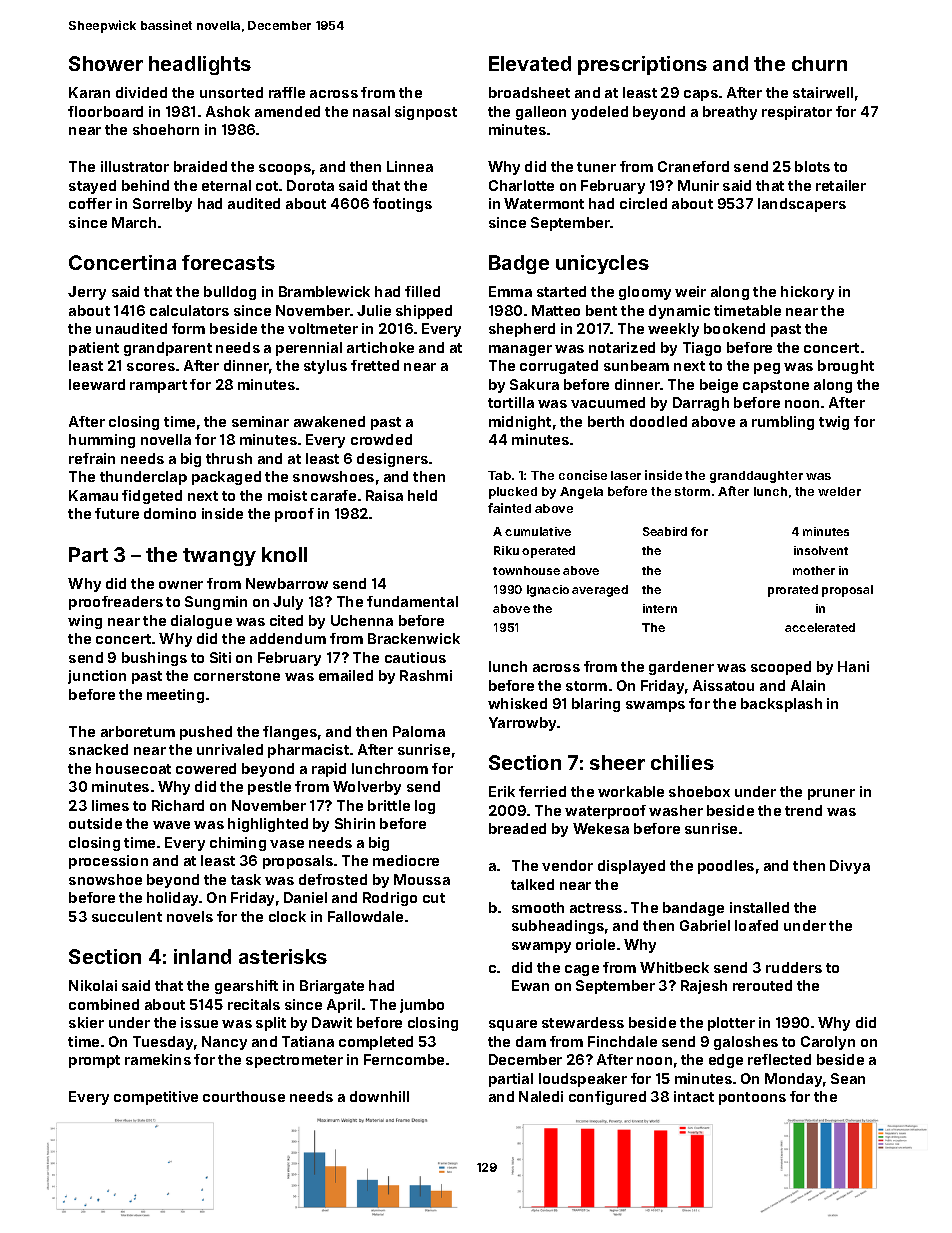 This document has width=952, height=1233. I want to click on churn, so click(819, 63).
